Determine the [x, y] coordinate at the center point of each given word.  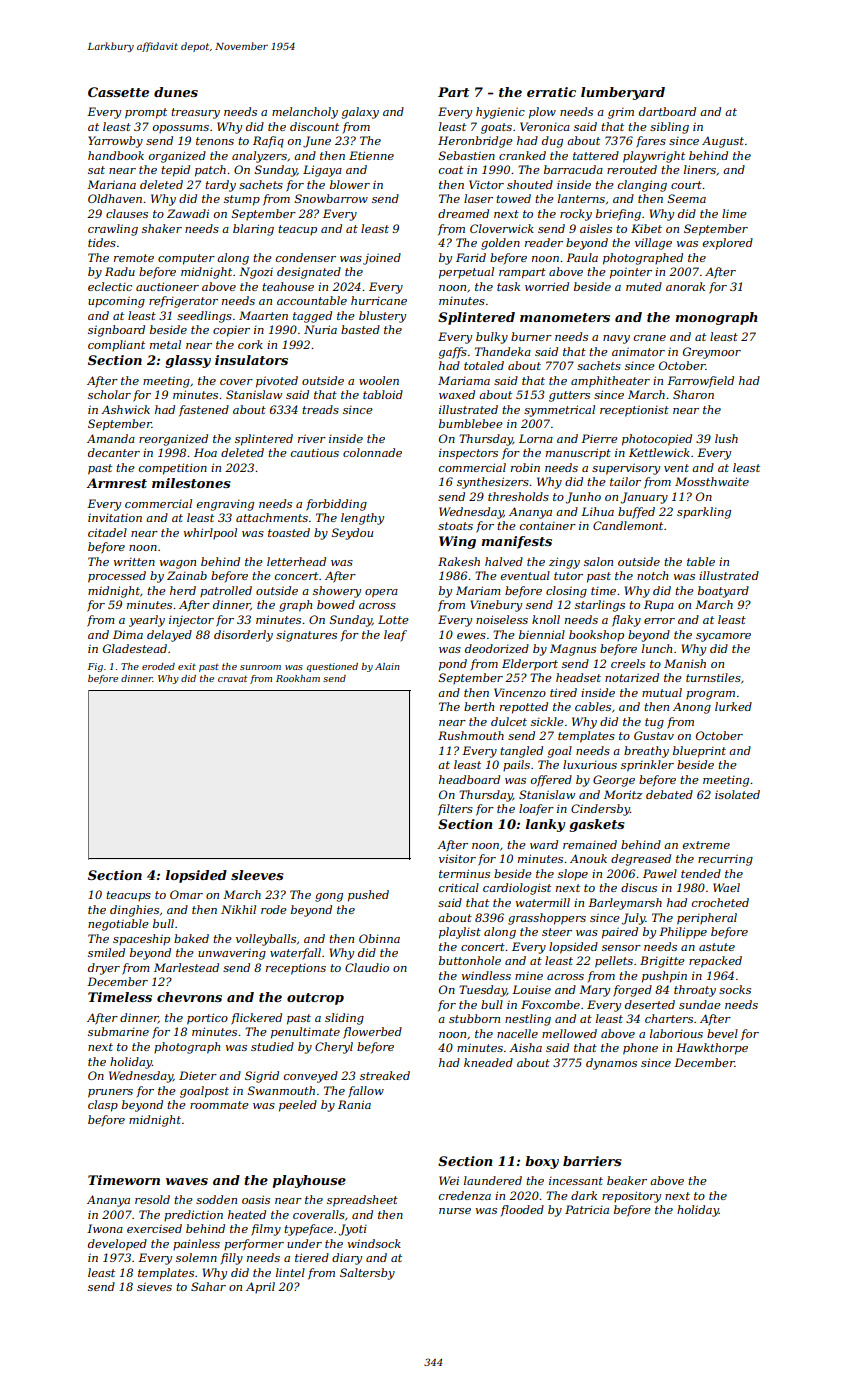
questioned [332, 667]
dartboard [667, 111]
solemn [196, 1257]
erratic [551, 92]
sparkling [704, 513]
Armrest [116, 483]
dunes [176, 92]
